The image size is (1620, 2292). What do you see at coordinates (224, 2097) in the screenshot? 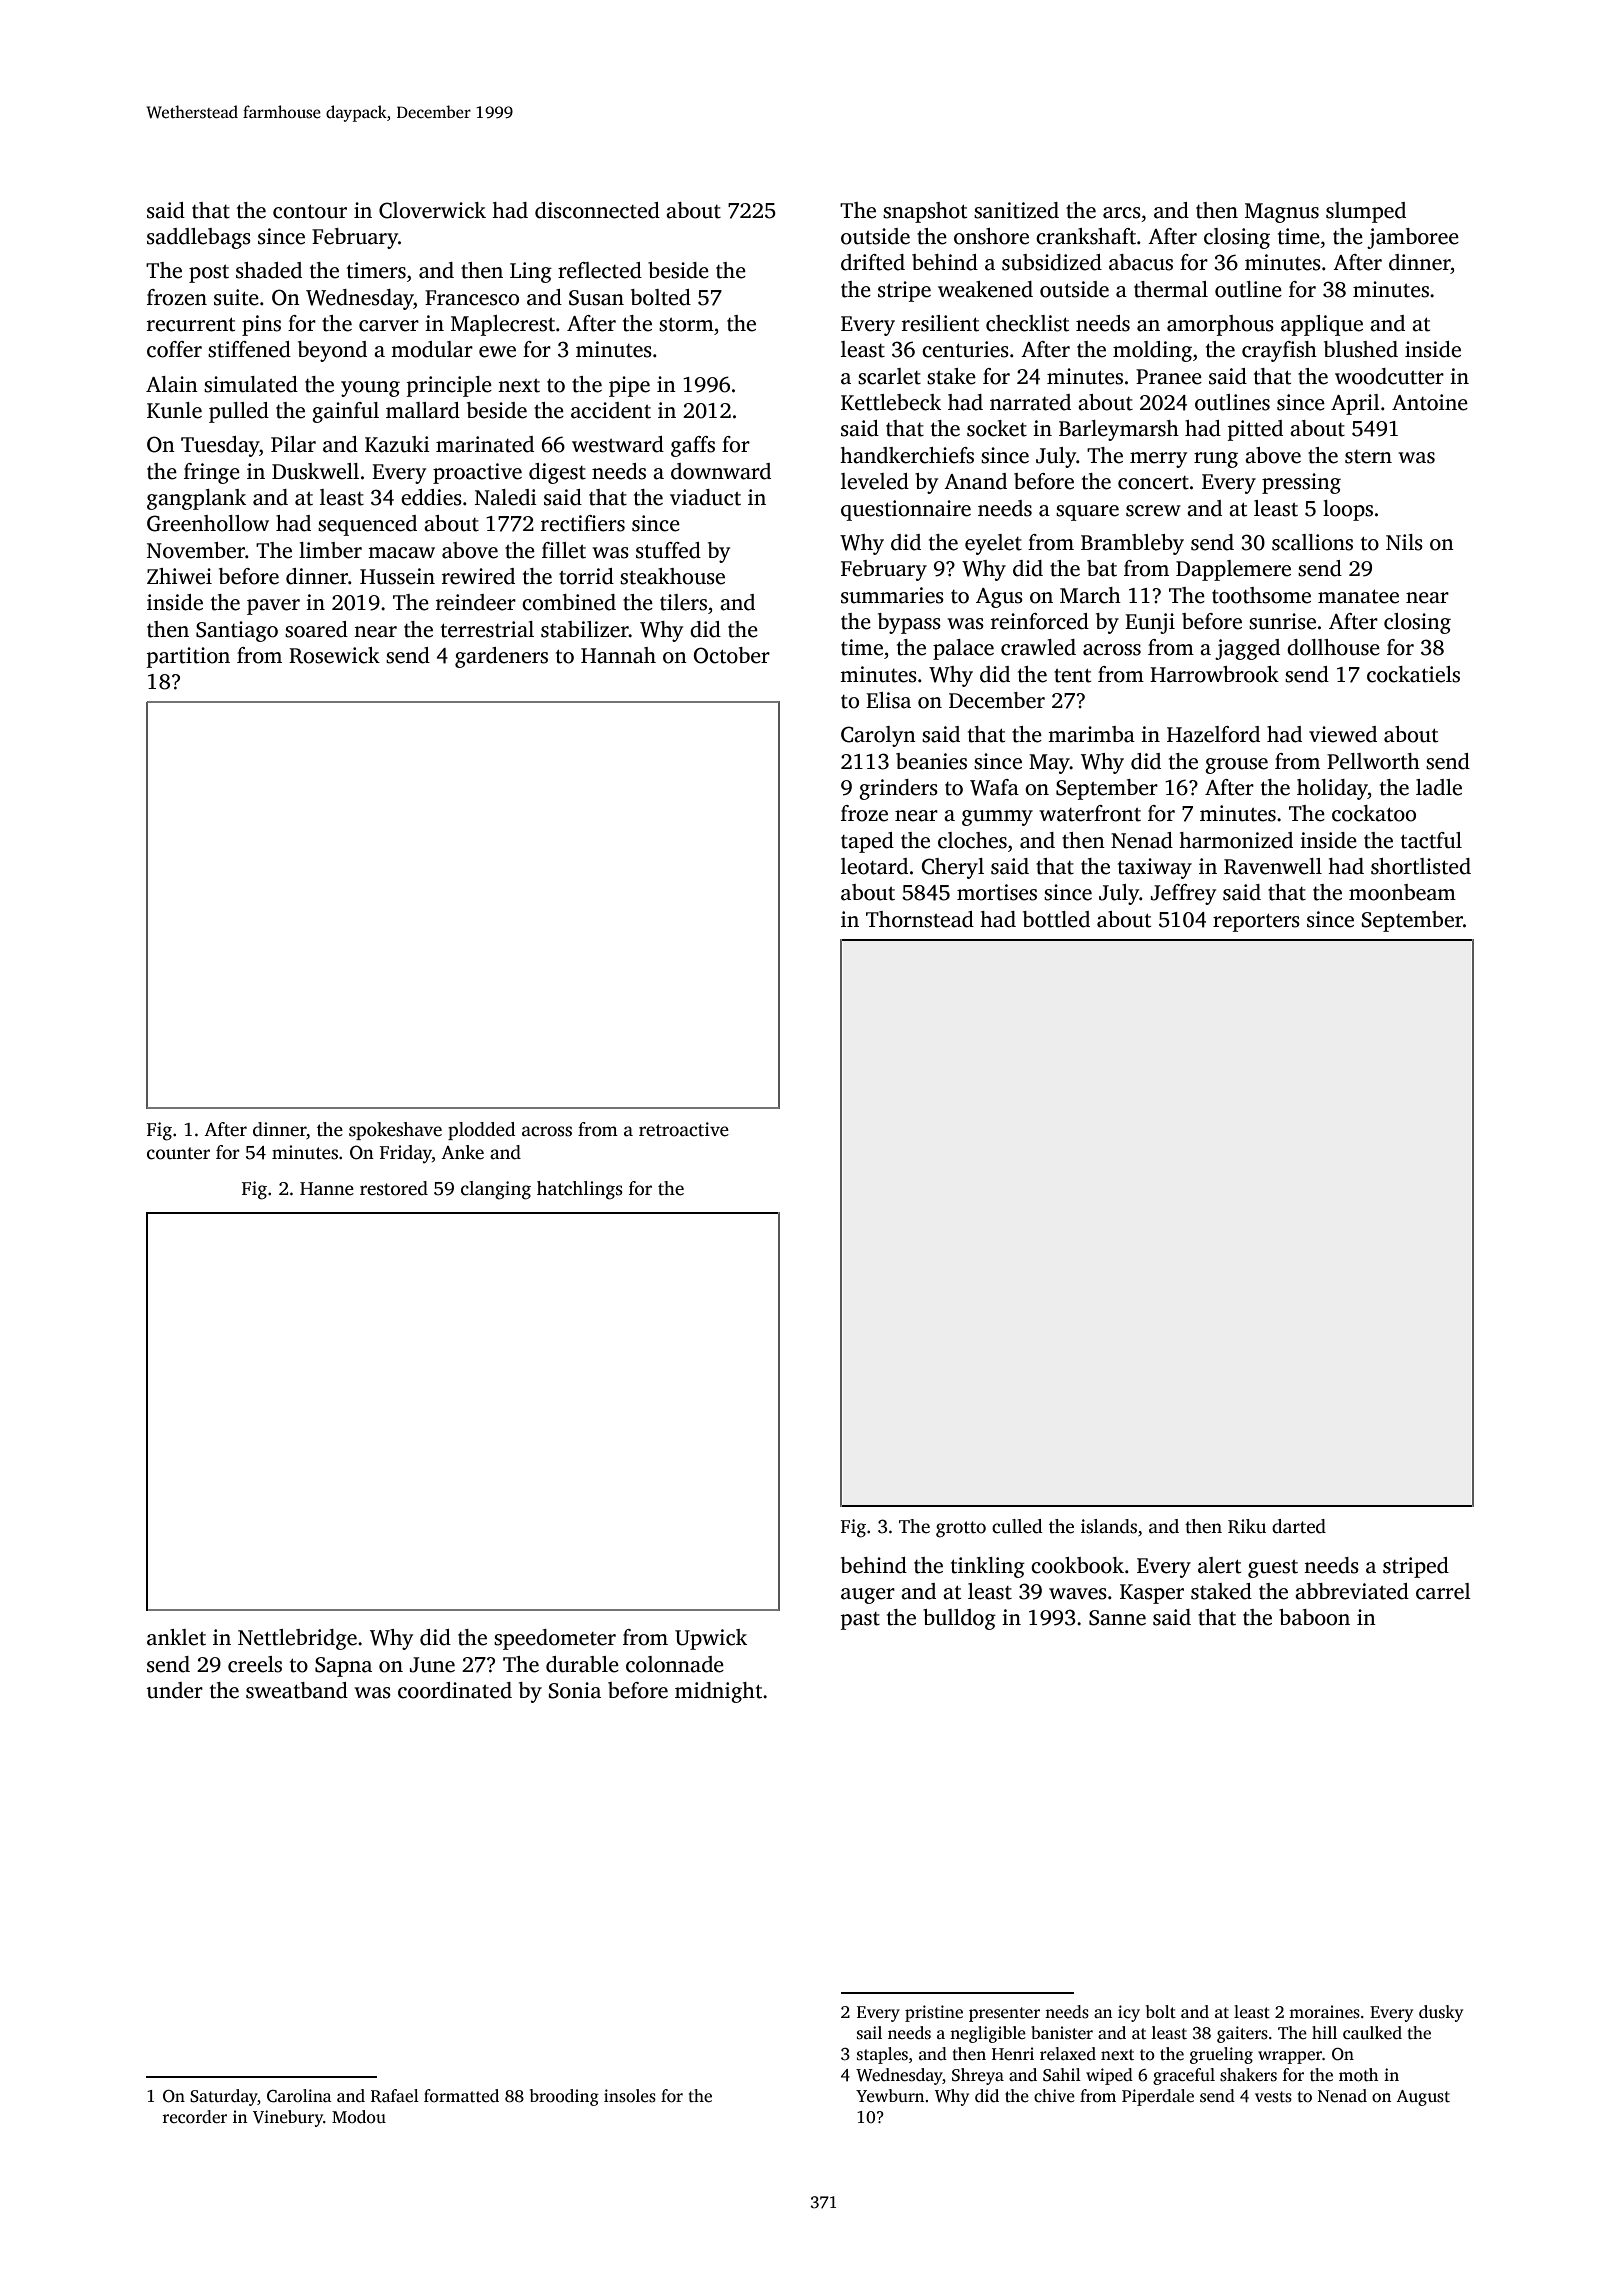
I see `Saturday` at bounding box center [224, 2097].
